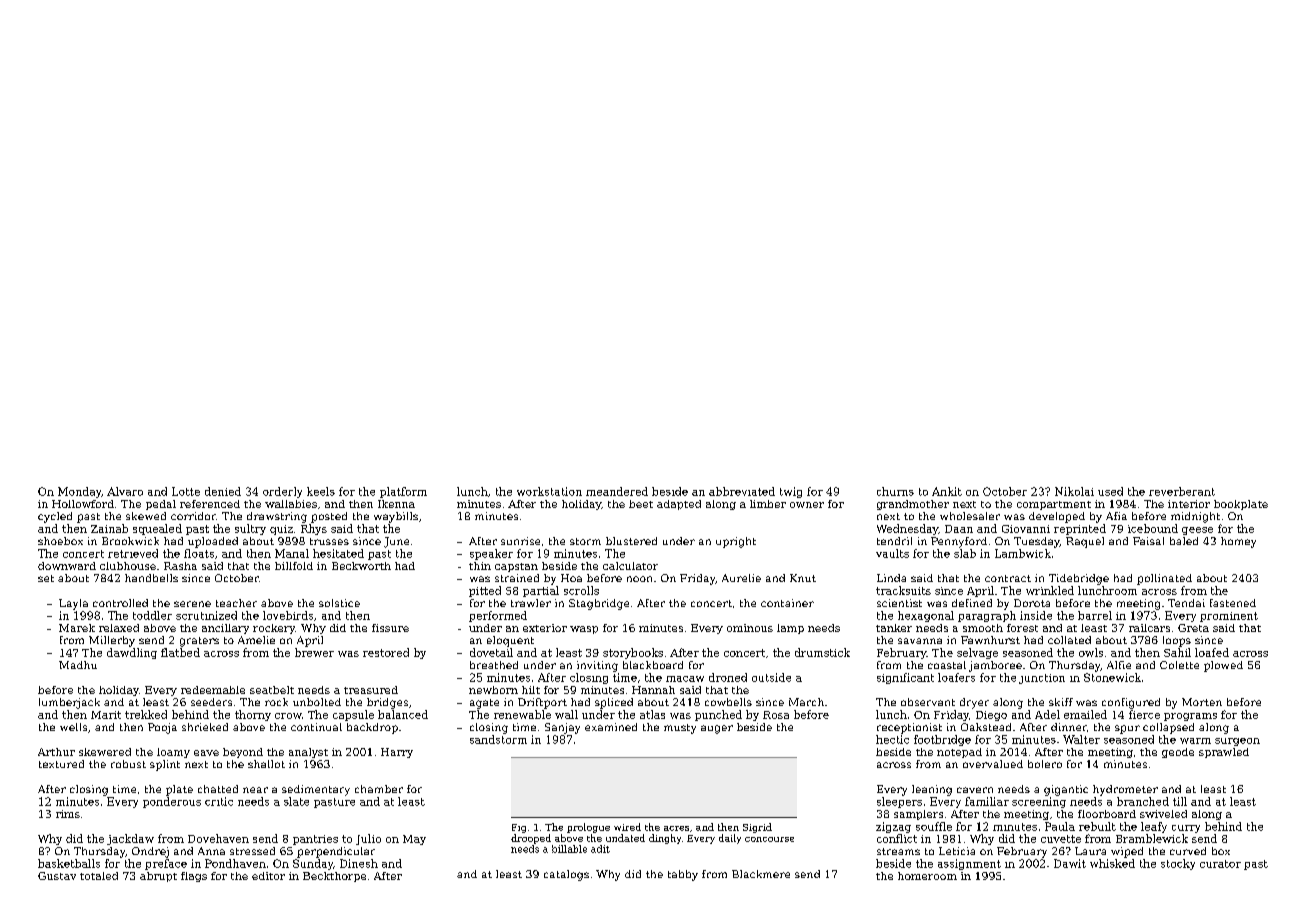  I want to click on Marek, so click(77, 628).
